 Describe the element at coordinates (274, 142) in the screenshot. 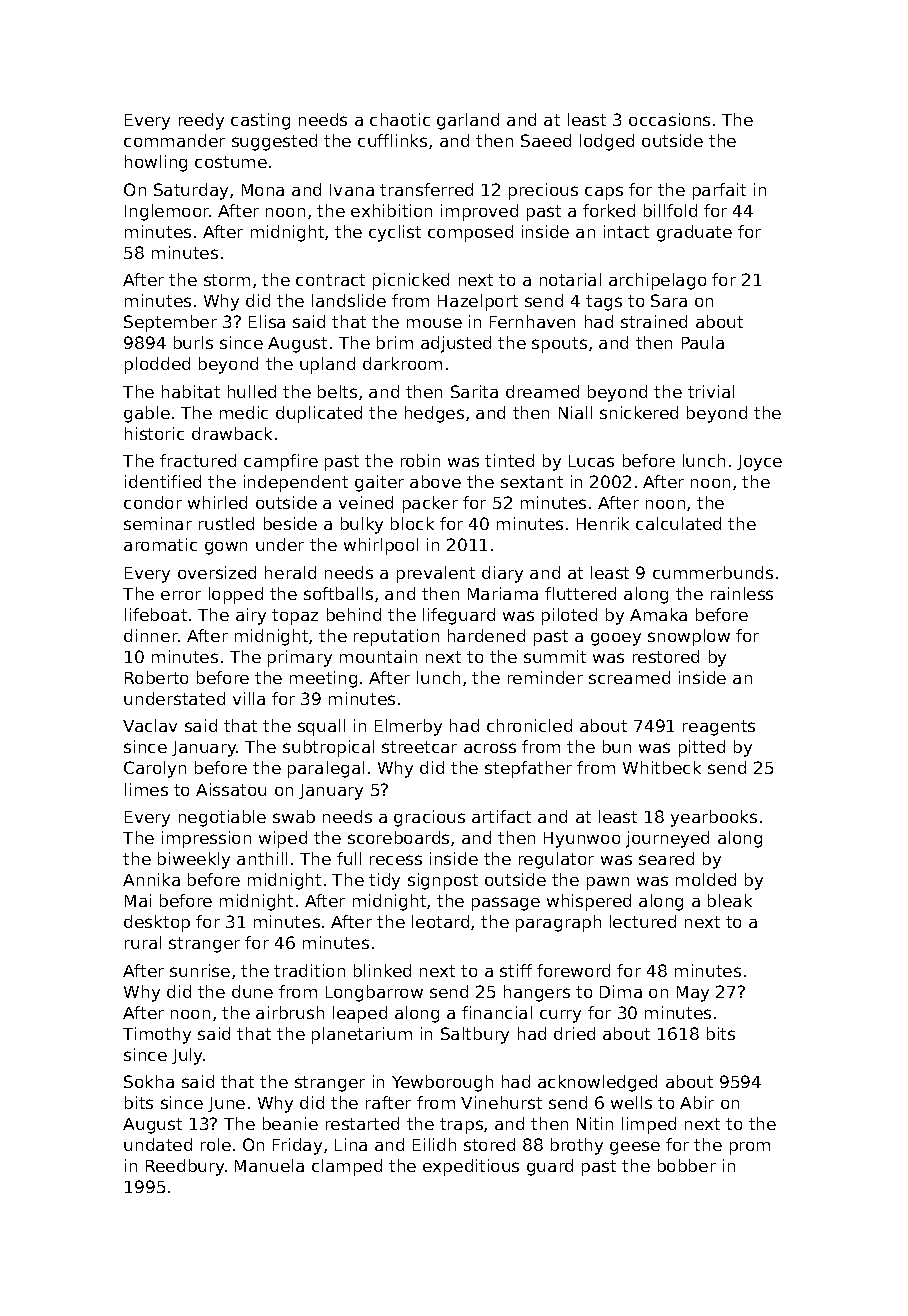

I see `suggested` at that location.
